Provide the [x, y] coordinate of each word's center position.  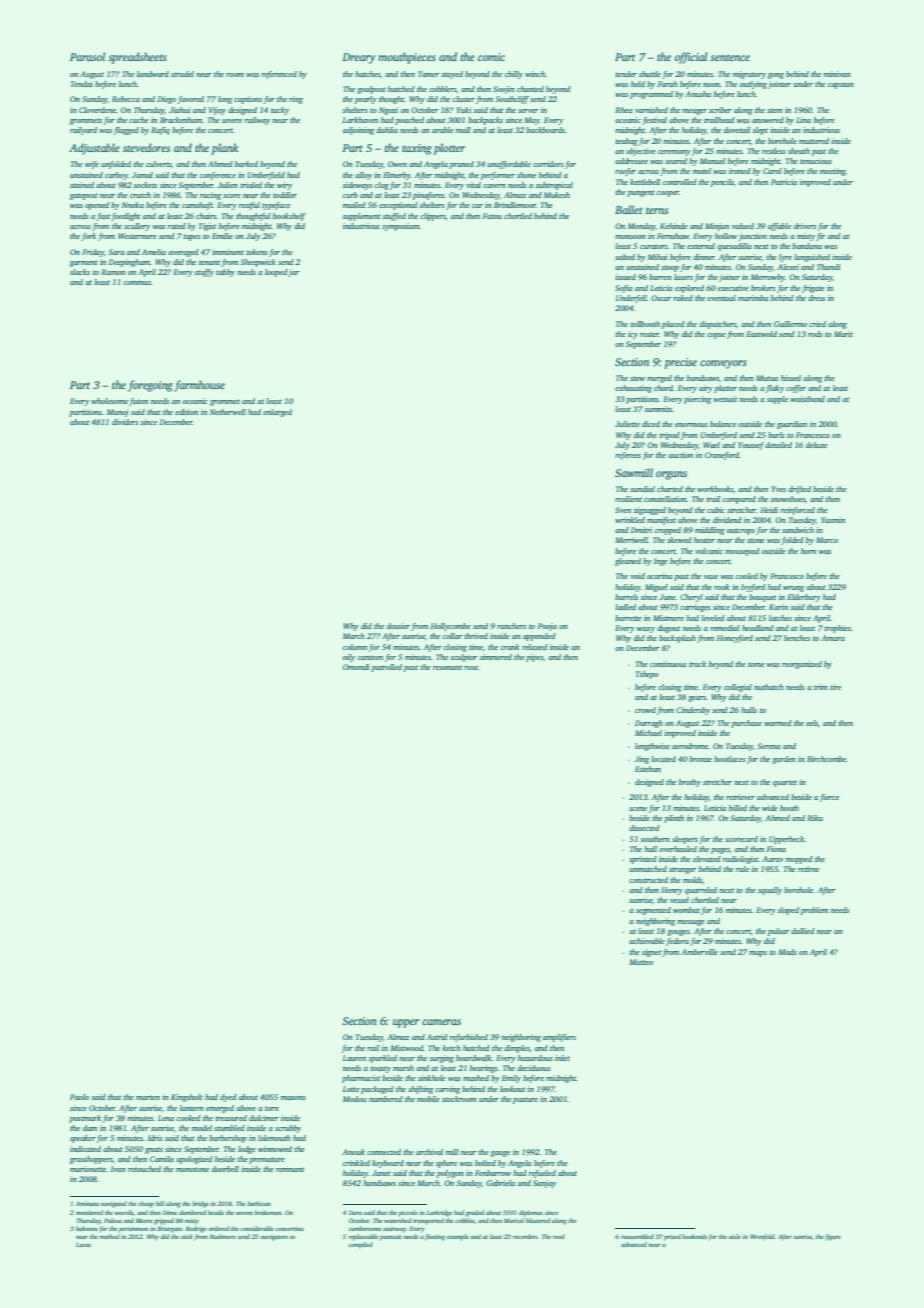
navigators [274, 1237]
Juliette [627, 424]
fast [103, 217]
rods [815, 334]
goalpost [371, 90]
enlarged [277, 413]
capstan [841, 85]
